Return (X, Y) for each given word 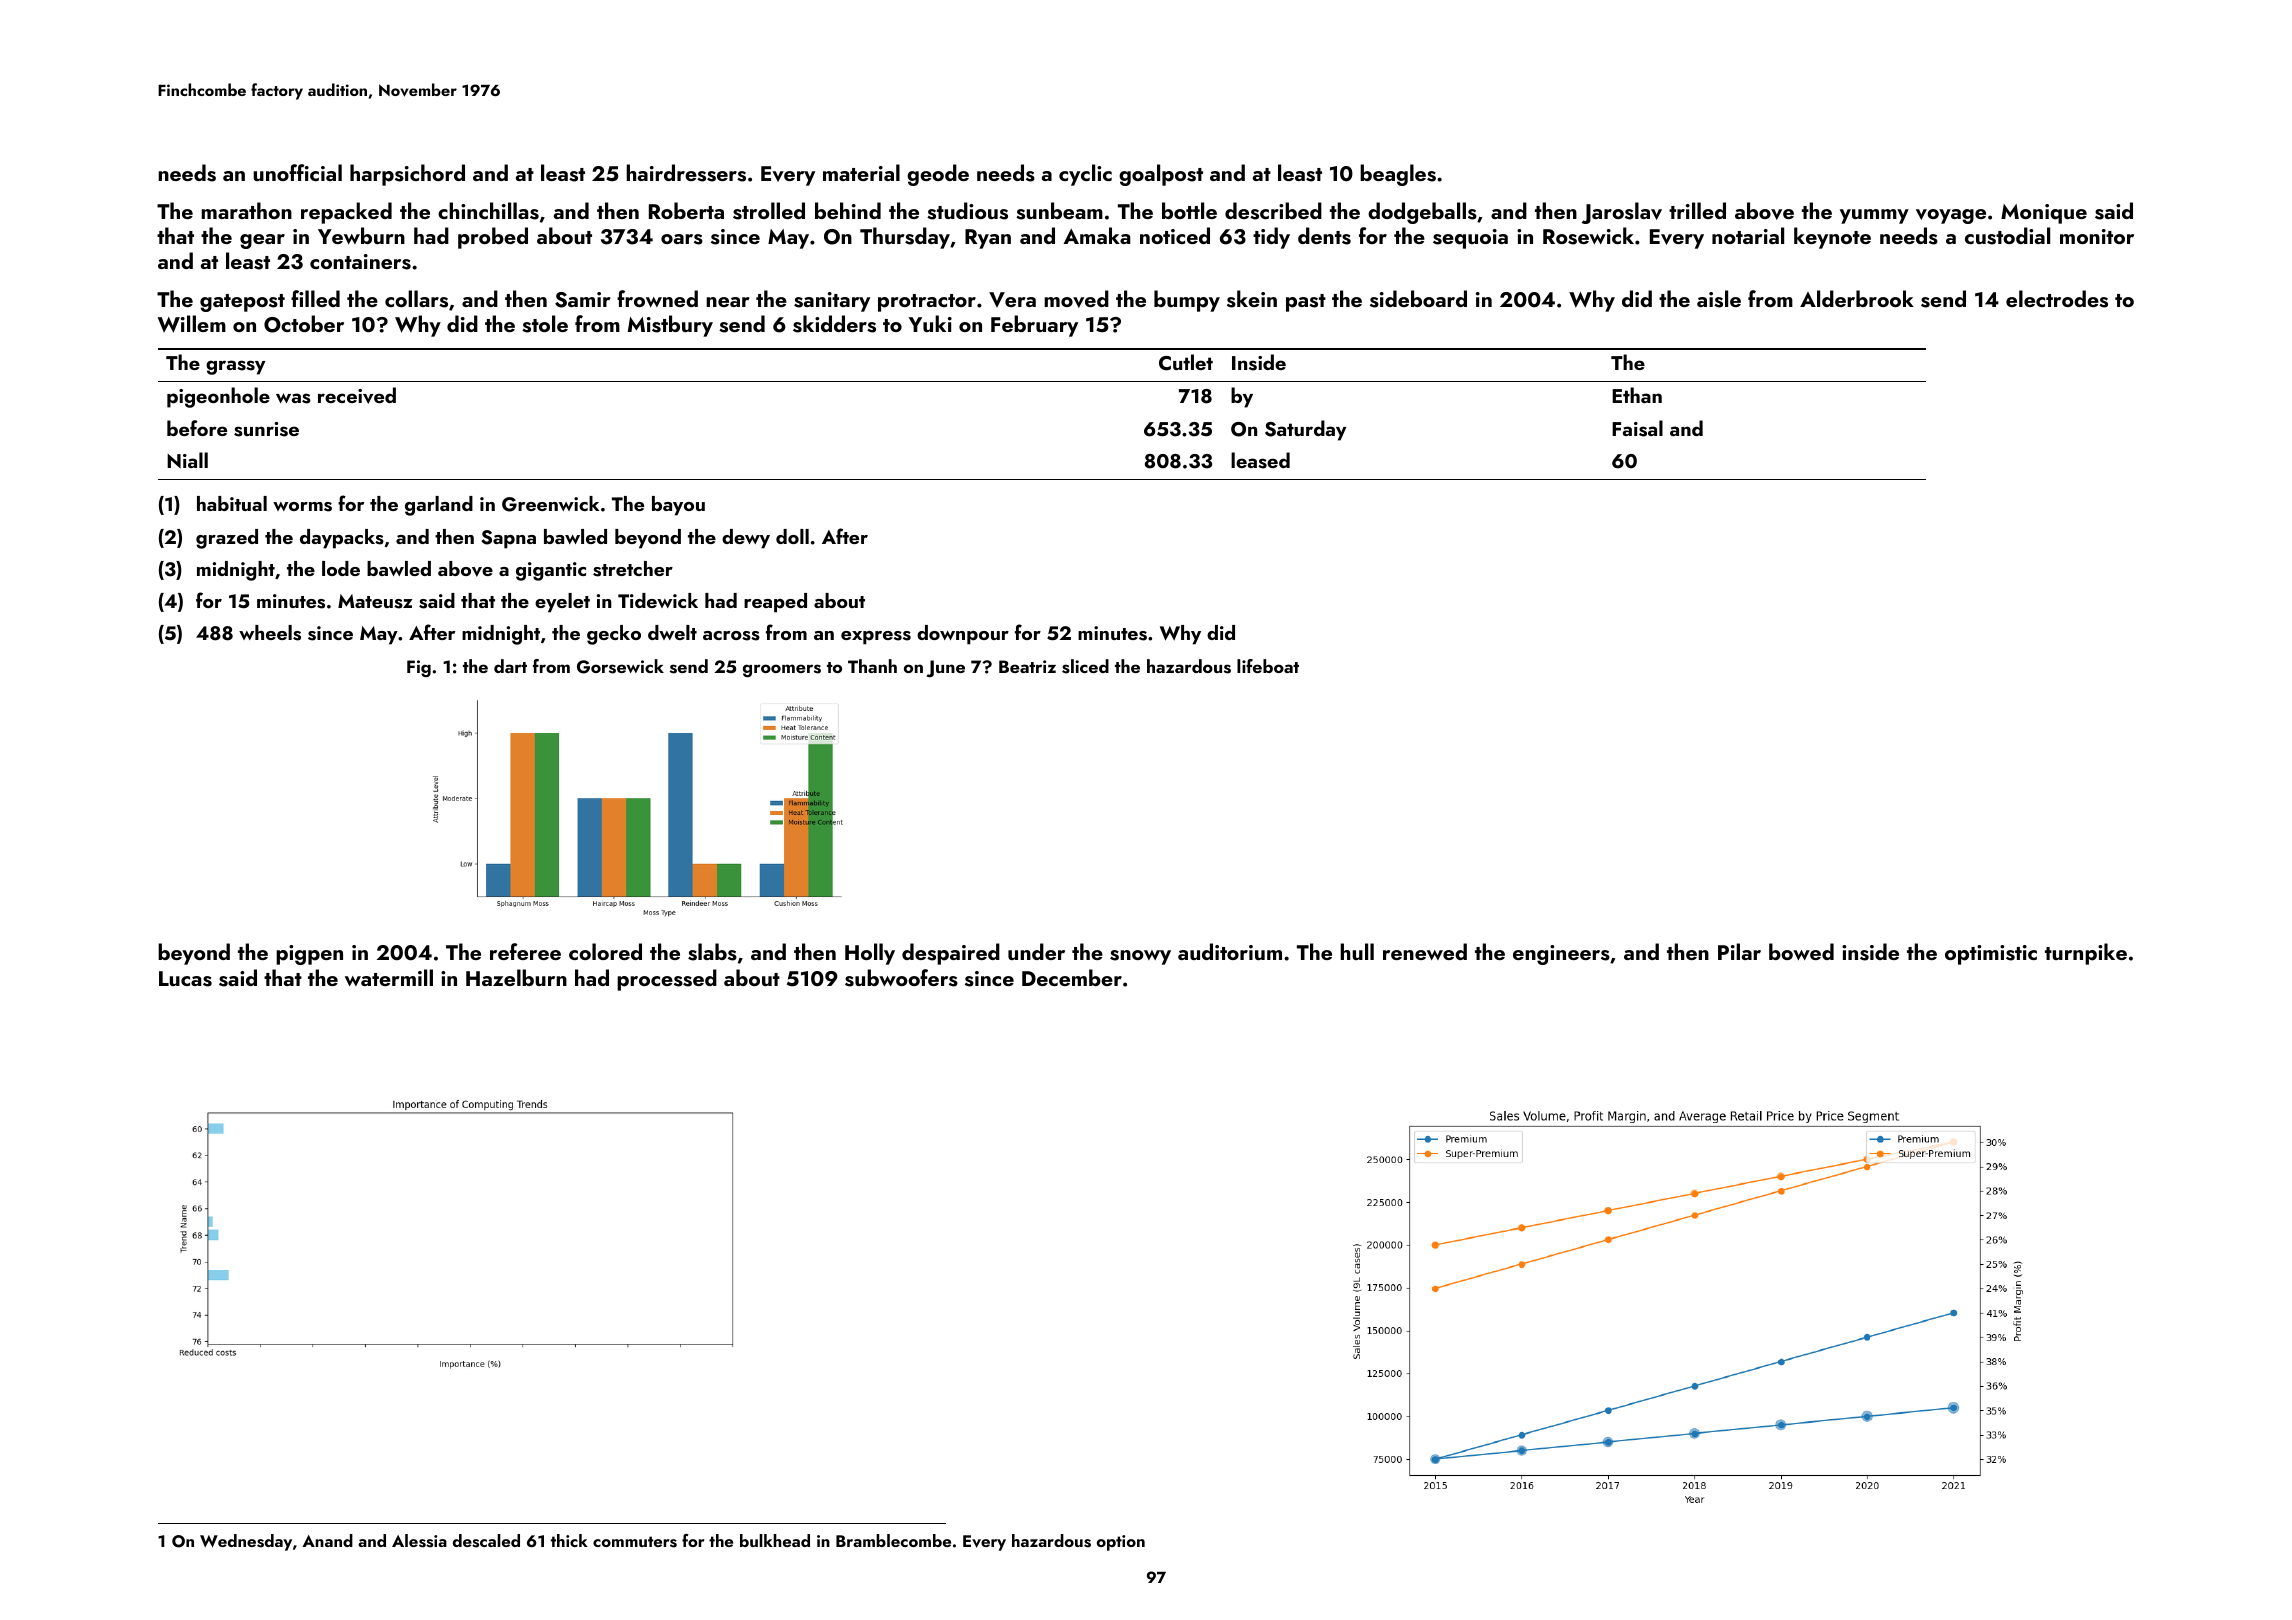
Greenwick (550, 504)
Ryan (988, 239)
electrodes (2057, 299)
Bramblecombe (893, 1540)
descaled (486, 1541)
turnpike (2086, 954)
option (1121, 1543)
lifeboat (1268, 666)
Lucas (185, 979)
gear (262, 241)
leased (1260, 460)
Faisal (1637, 428)
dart (510, 666)
